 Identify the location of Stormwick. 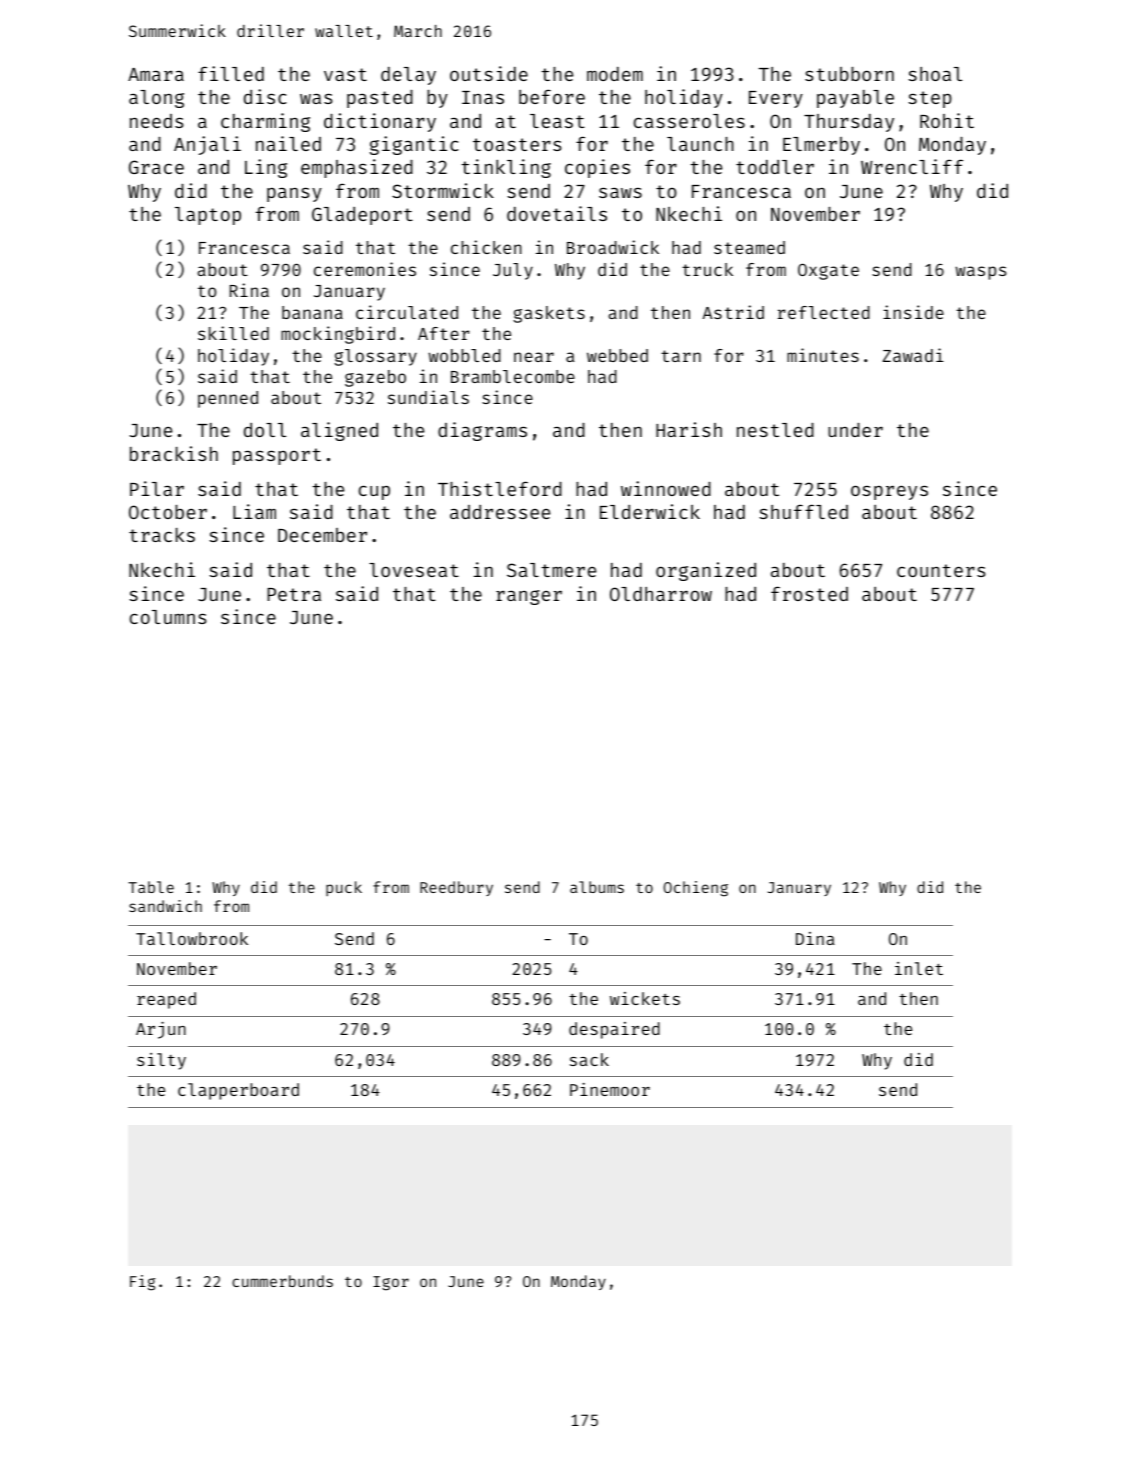
(443, 190).
